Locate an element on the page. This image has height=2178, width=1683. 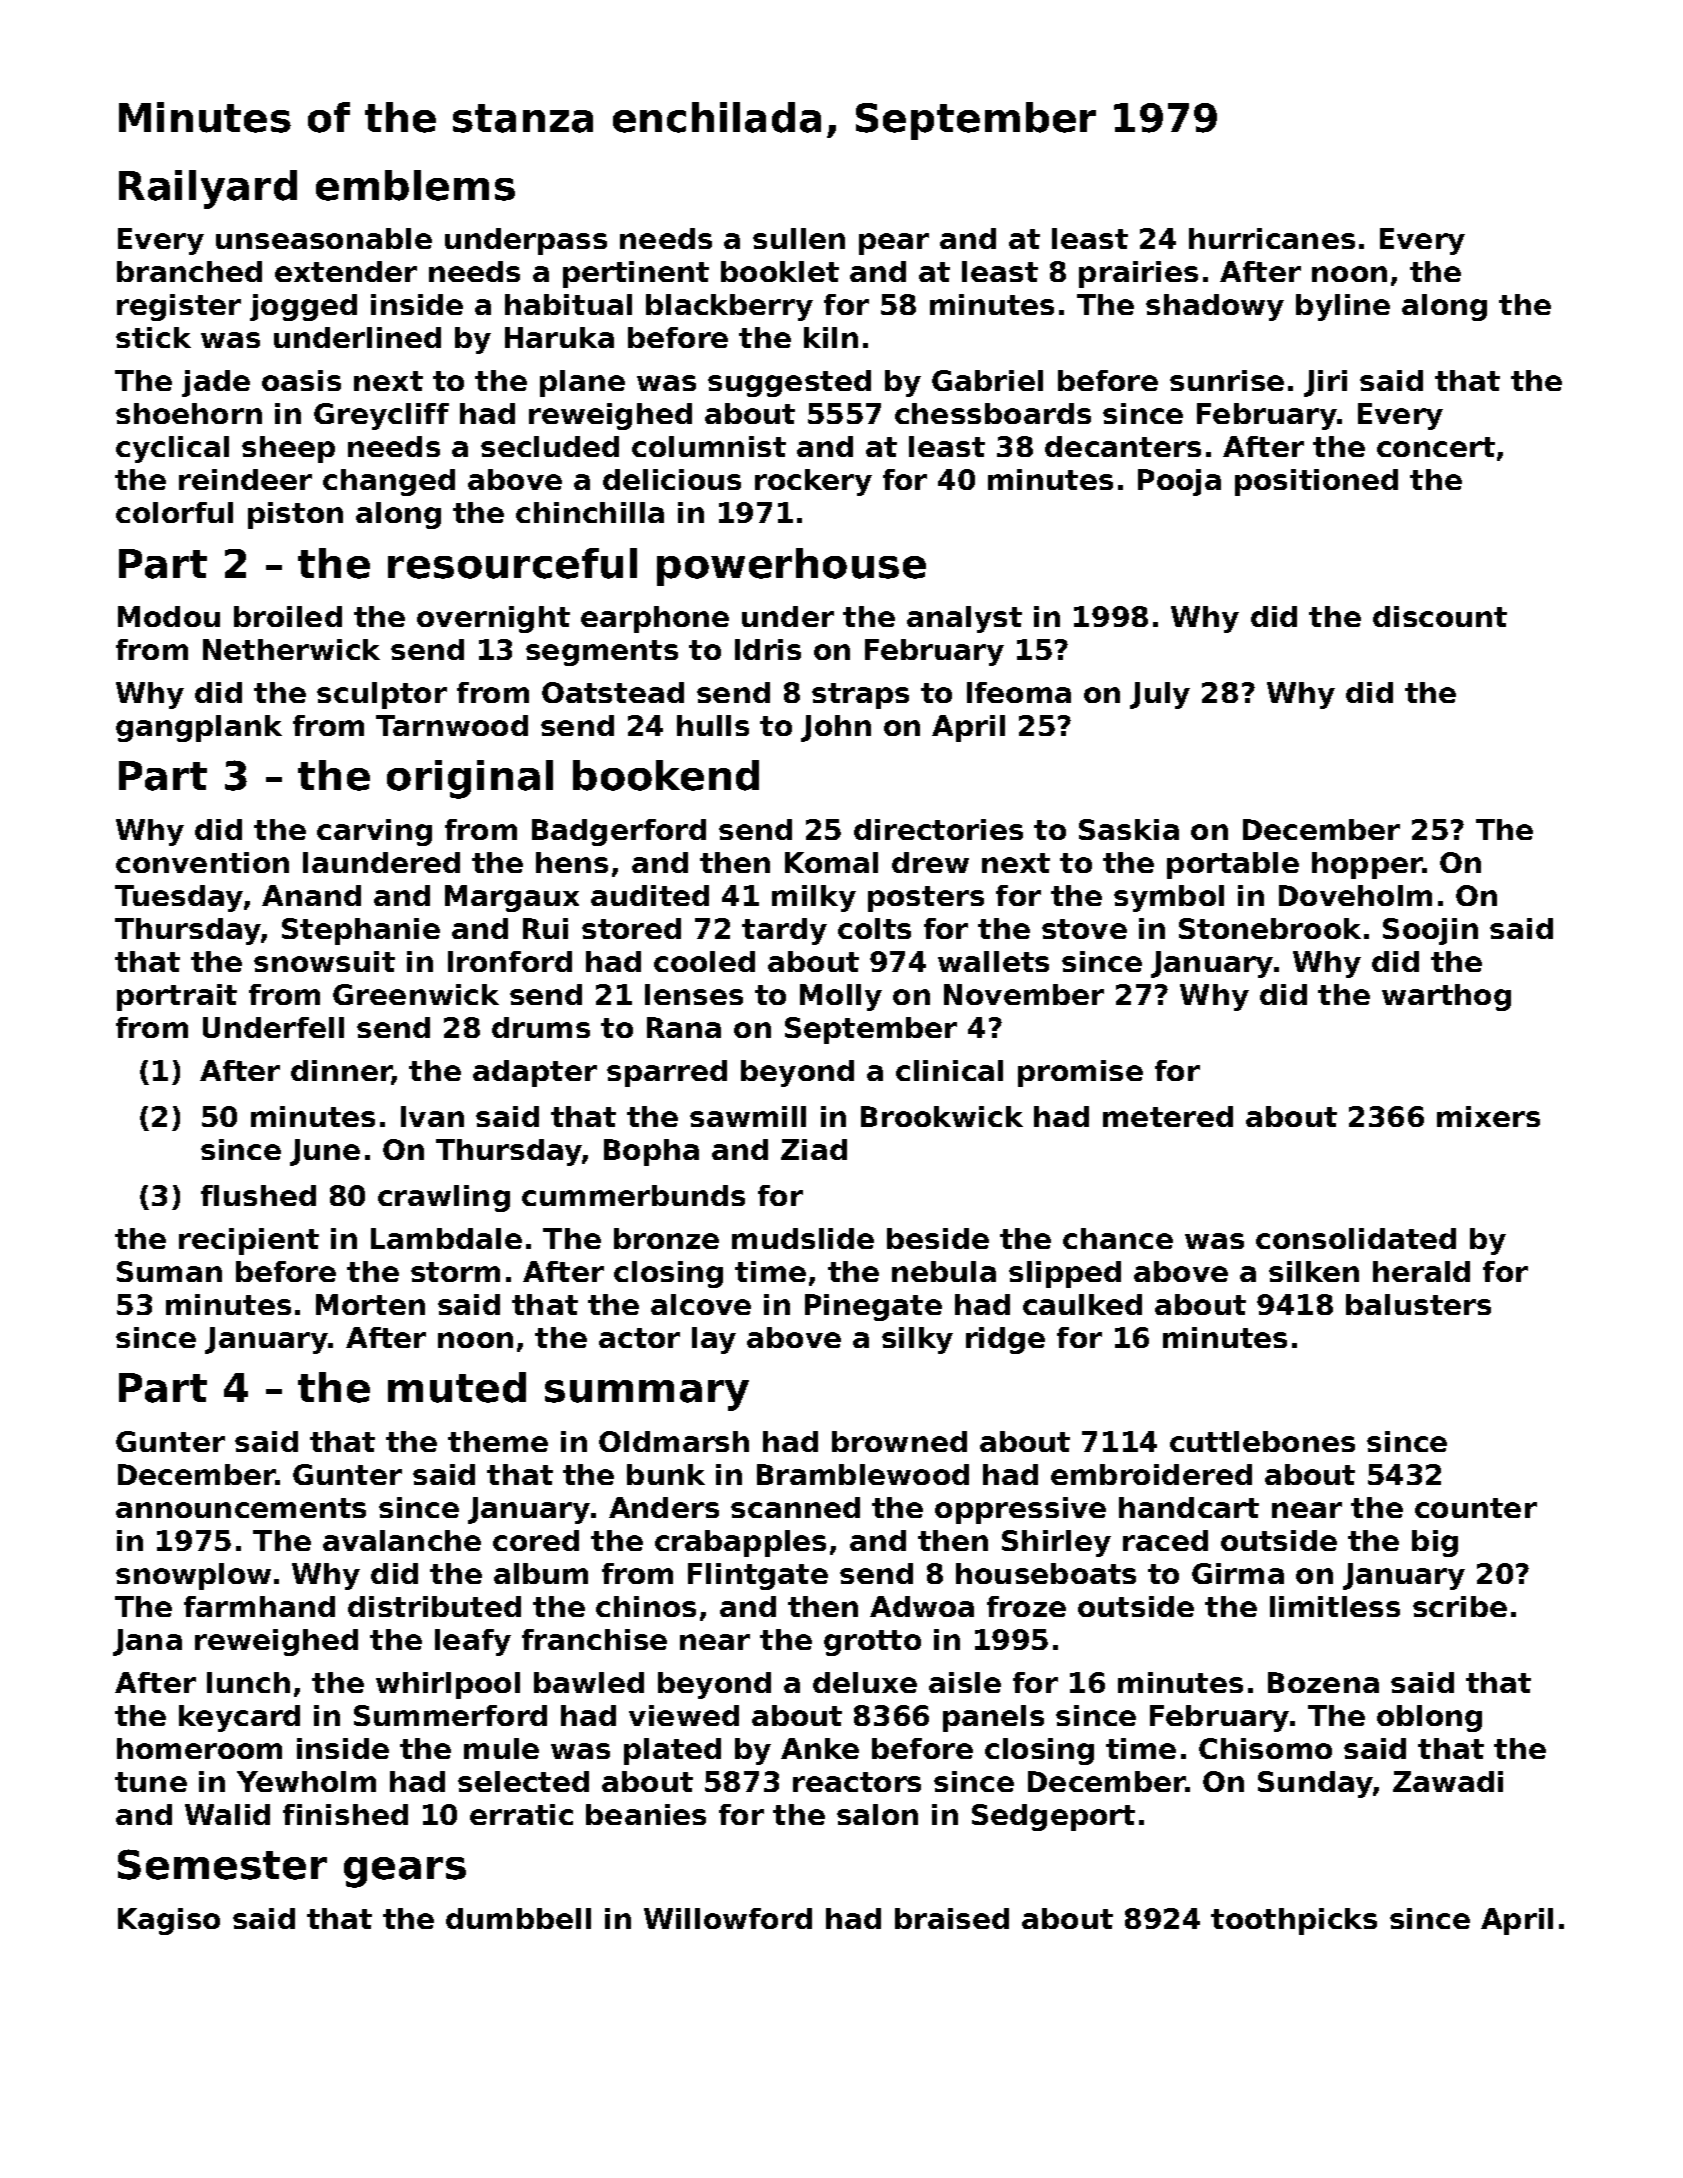
Willowford is located at coordinates (728, 1918).
